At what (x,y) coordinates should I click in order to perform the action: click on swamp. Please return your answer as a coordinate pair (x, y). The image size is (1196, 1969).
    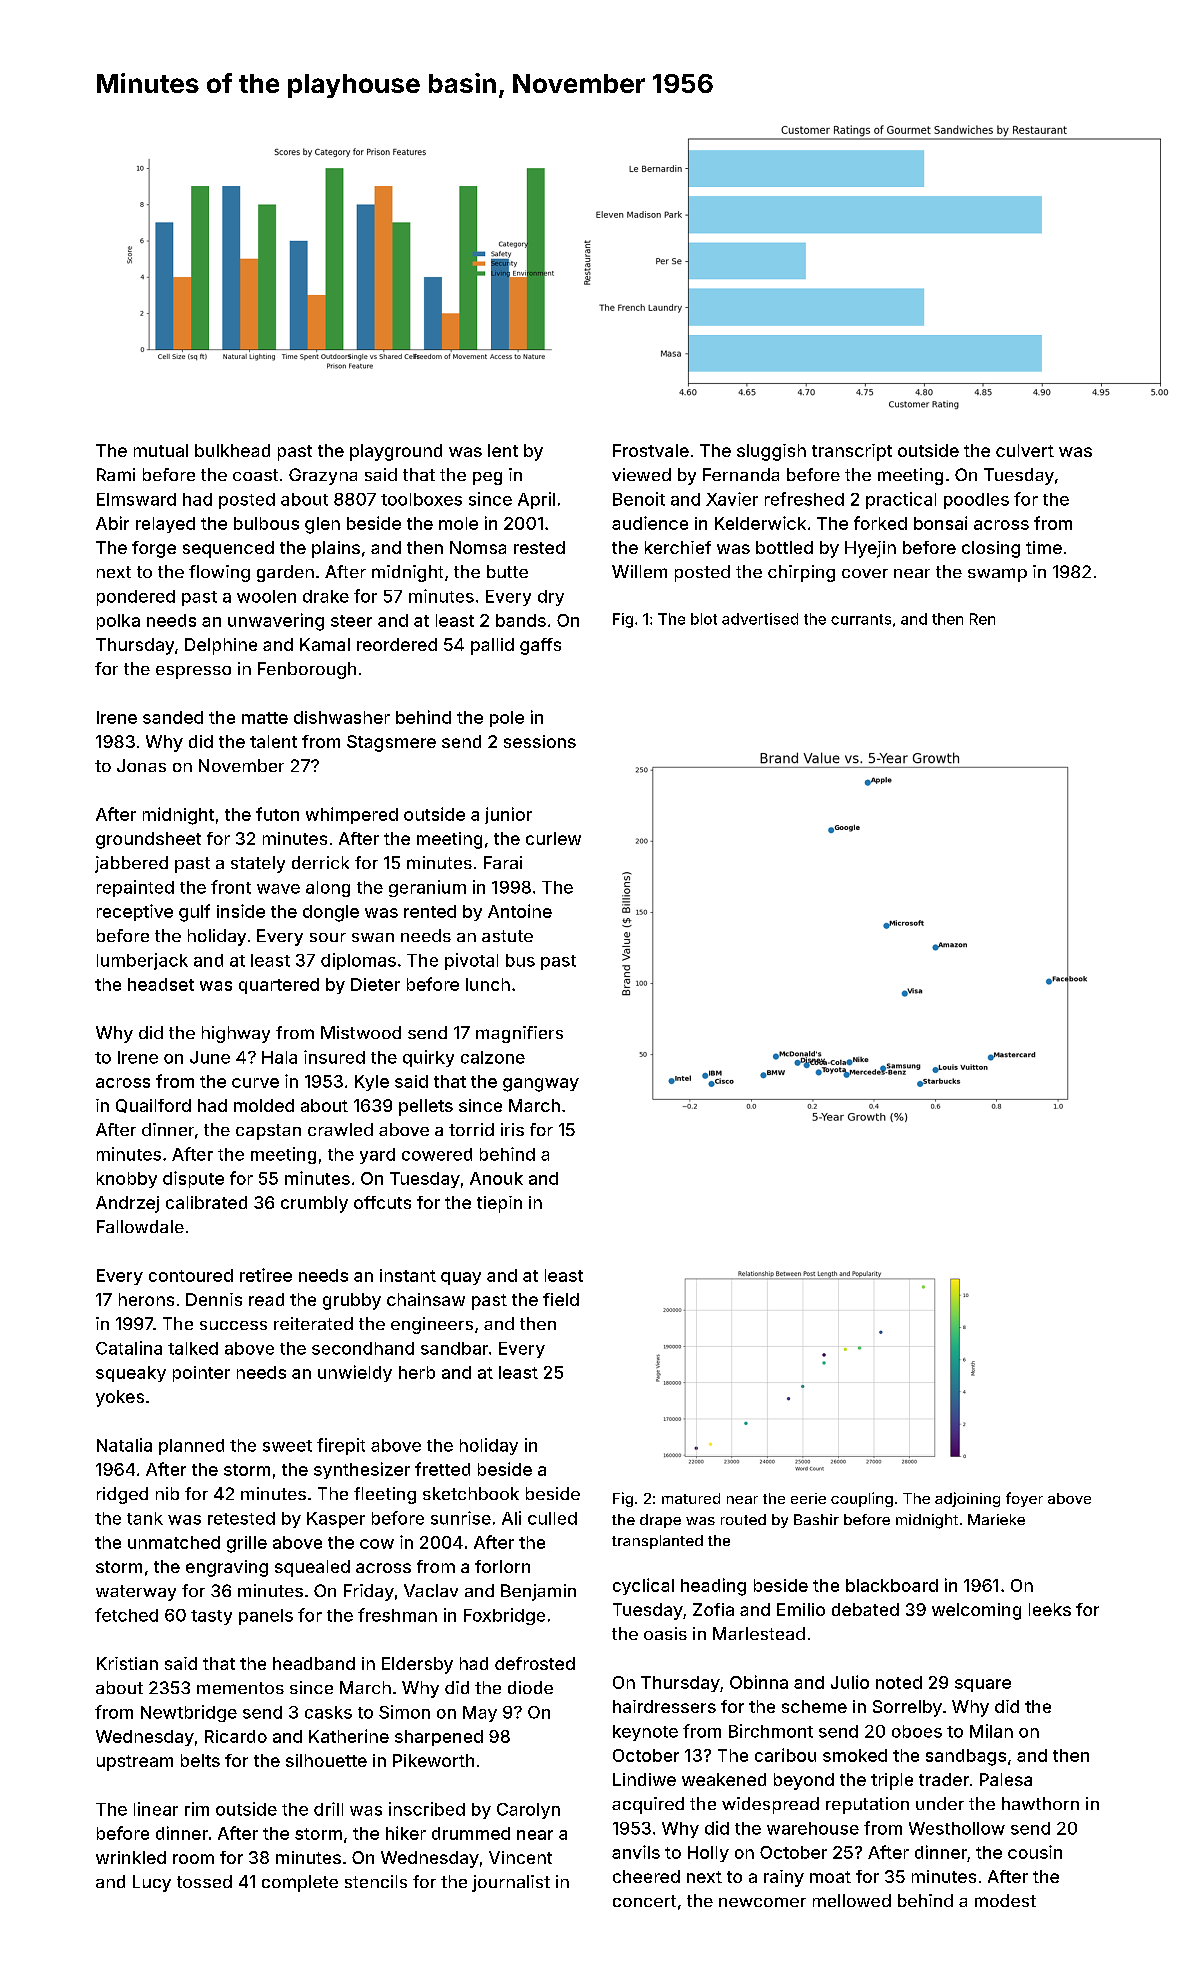
    Looking at the image, I should click on (997, 575).
